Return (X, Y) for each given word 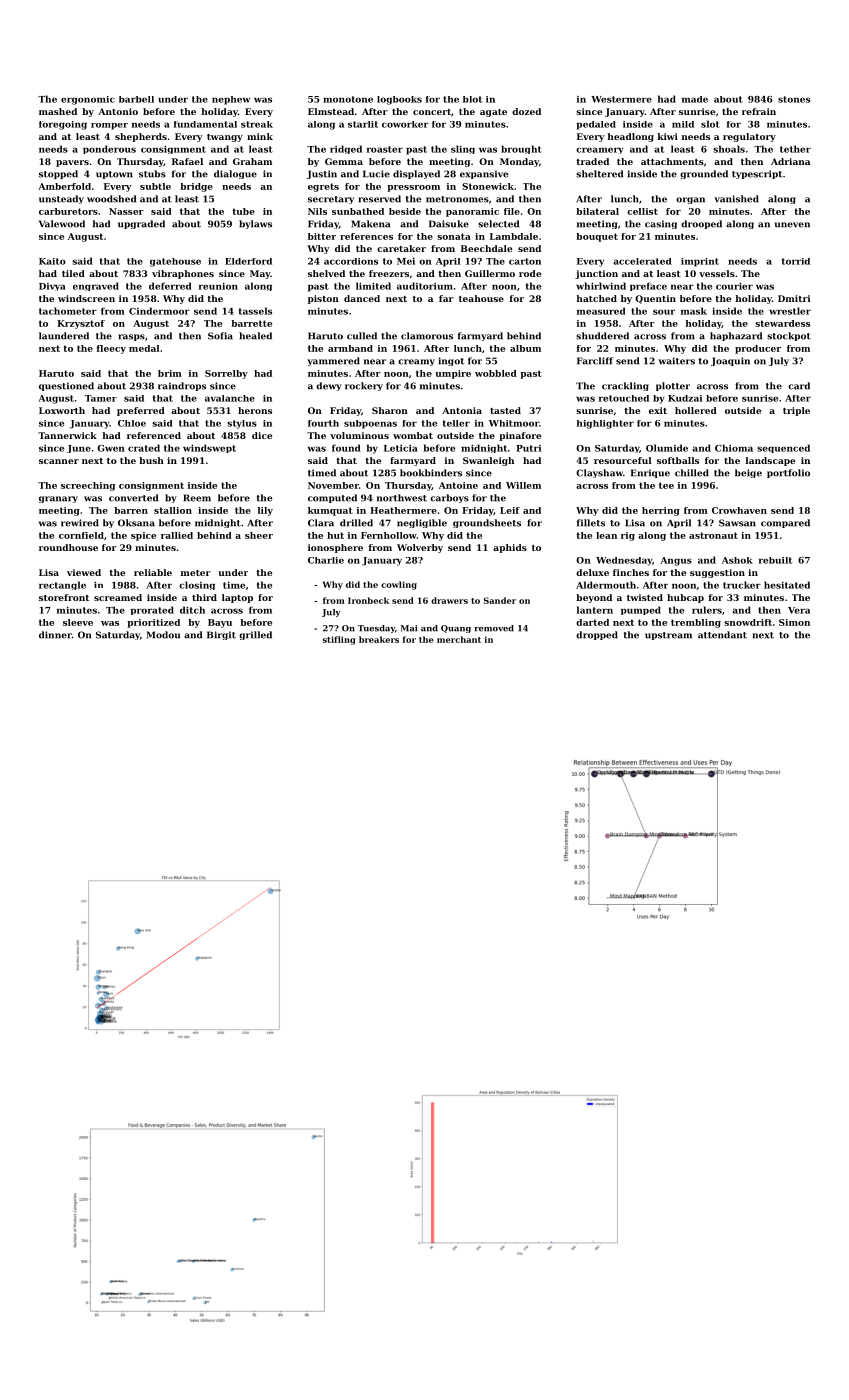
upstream (668, 636)
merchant (459, 639)
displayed (416, 174)
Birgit (221, 635)
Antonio (118, 111)
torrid (796, 261)
